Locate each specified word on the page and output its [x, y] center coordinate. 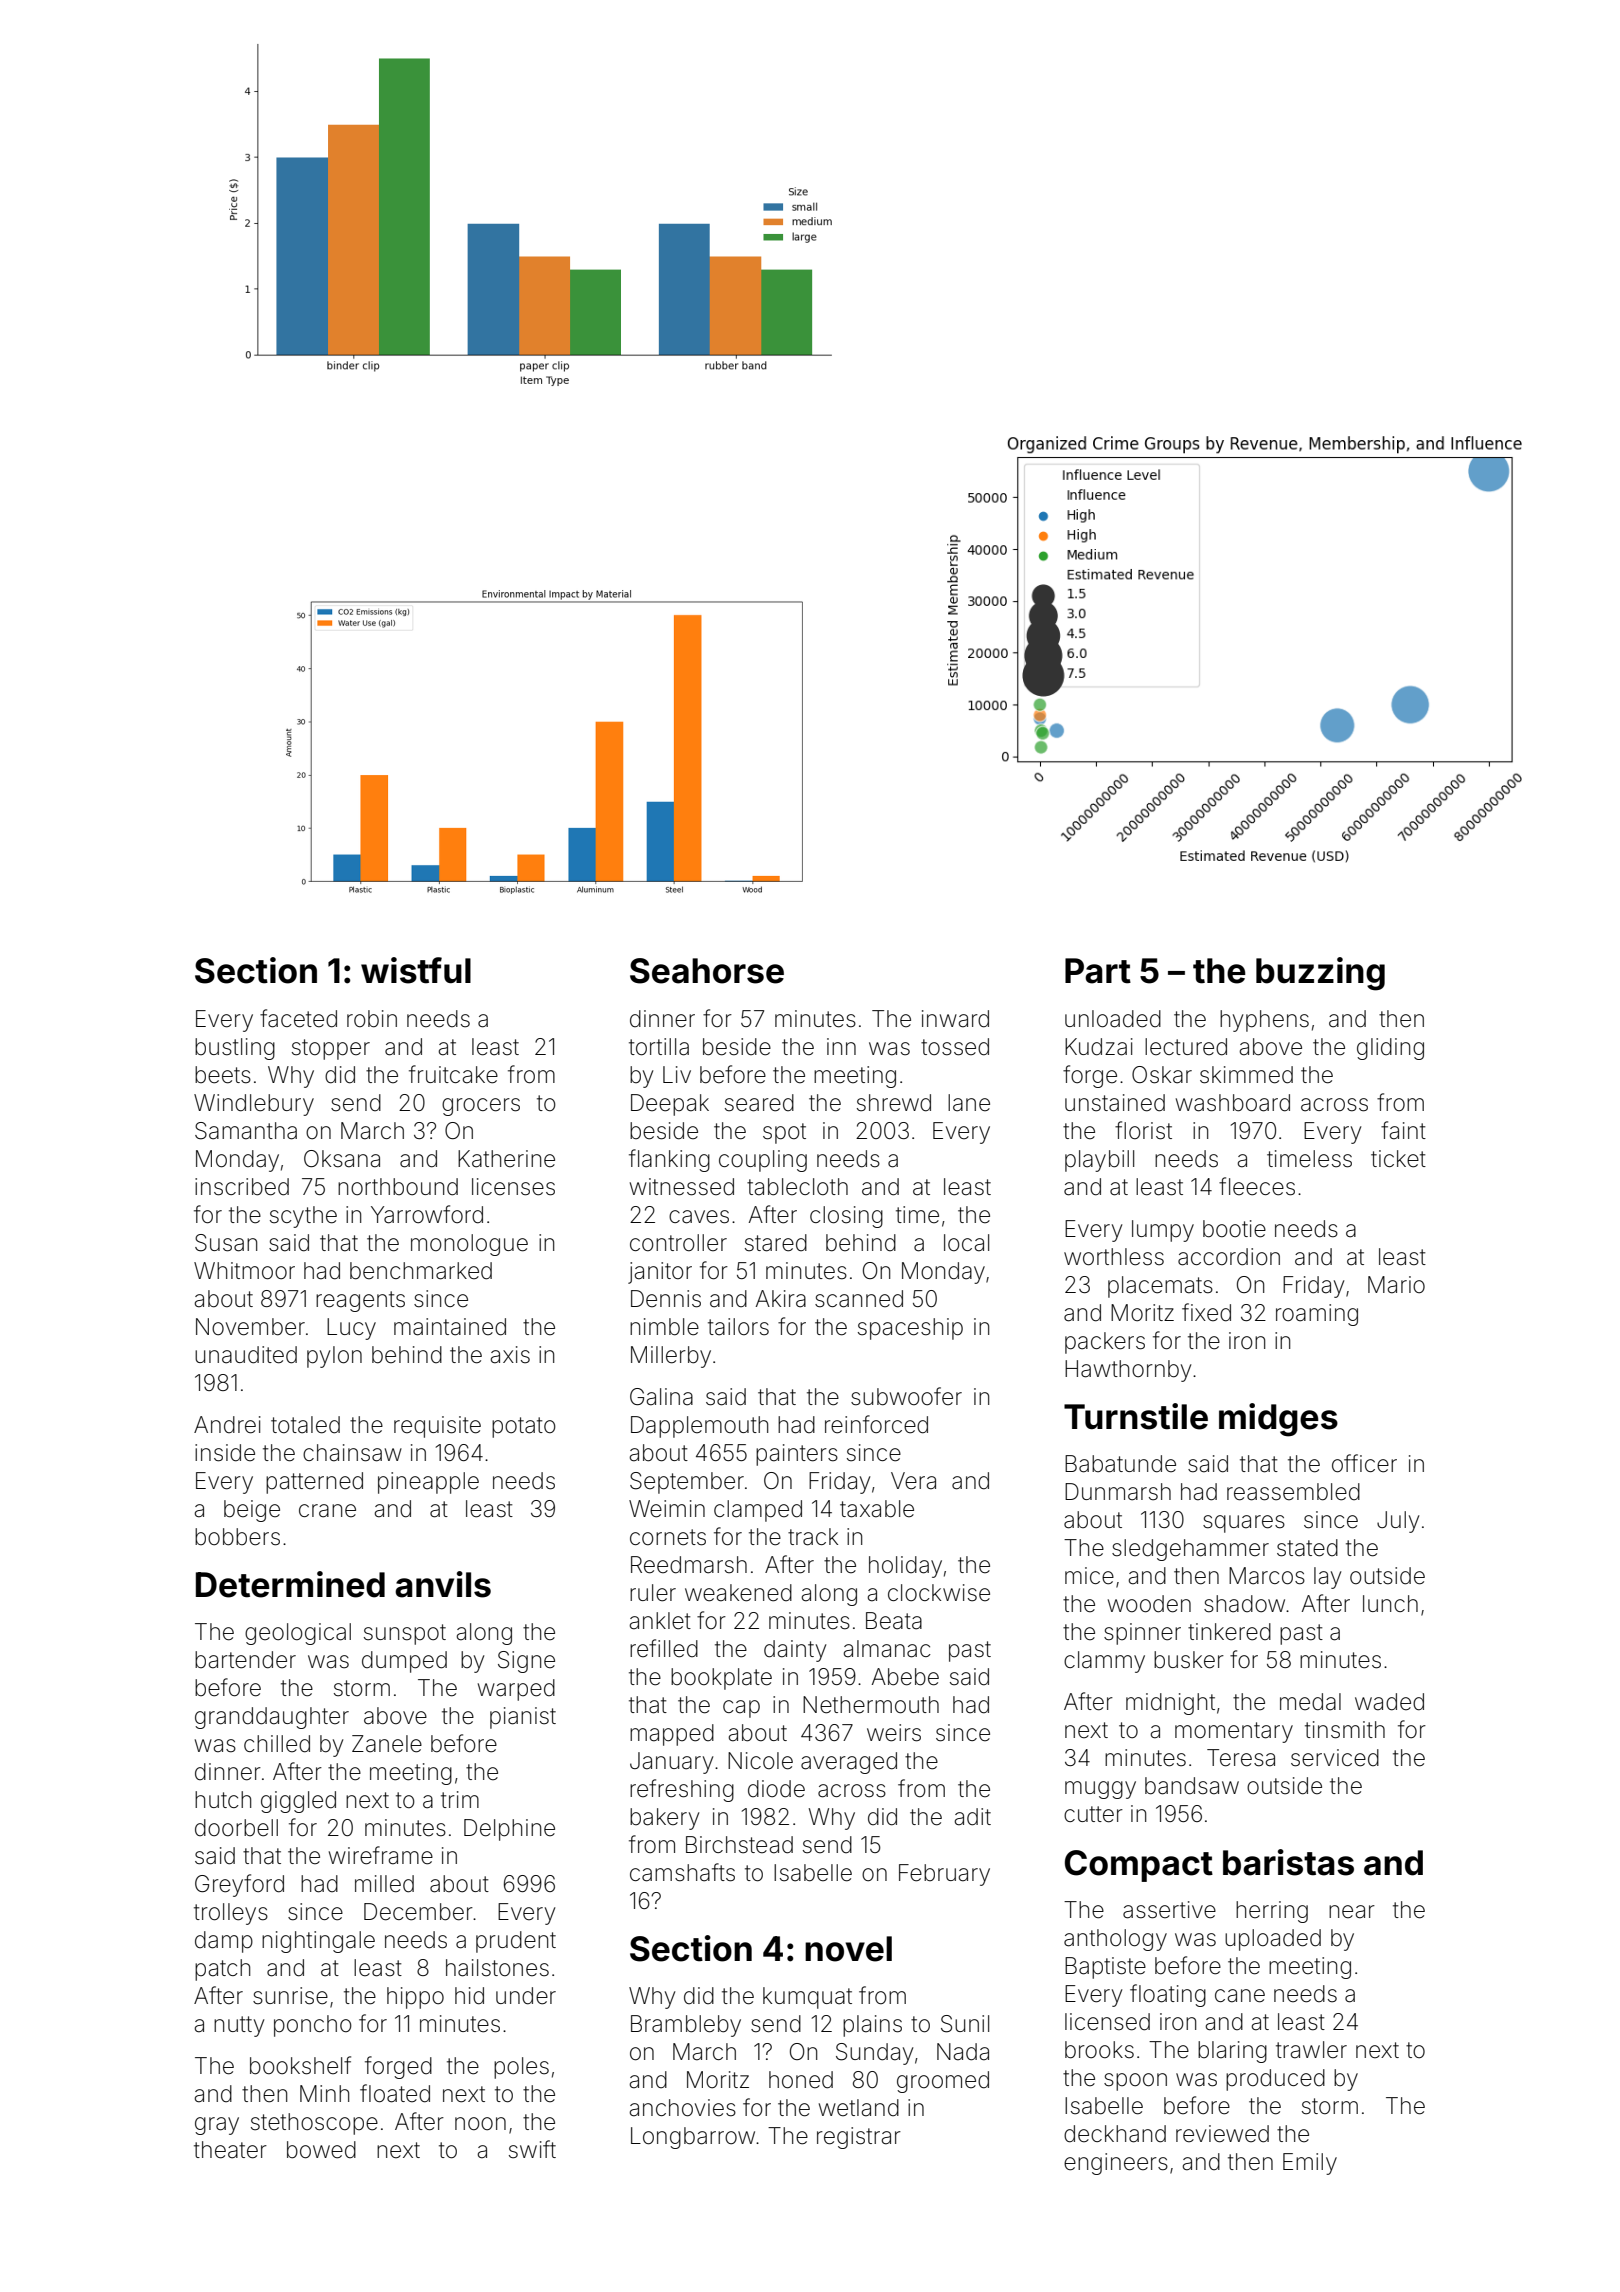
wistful [416, 970]
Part [1098, 971]
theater [230, 2150]
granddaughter [272, 1718]
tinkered [1229, 1632]
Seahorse [707, 971]
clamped [758, 1511]
